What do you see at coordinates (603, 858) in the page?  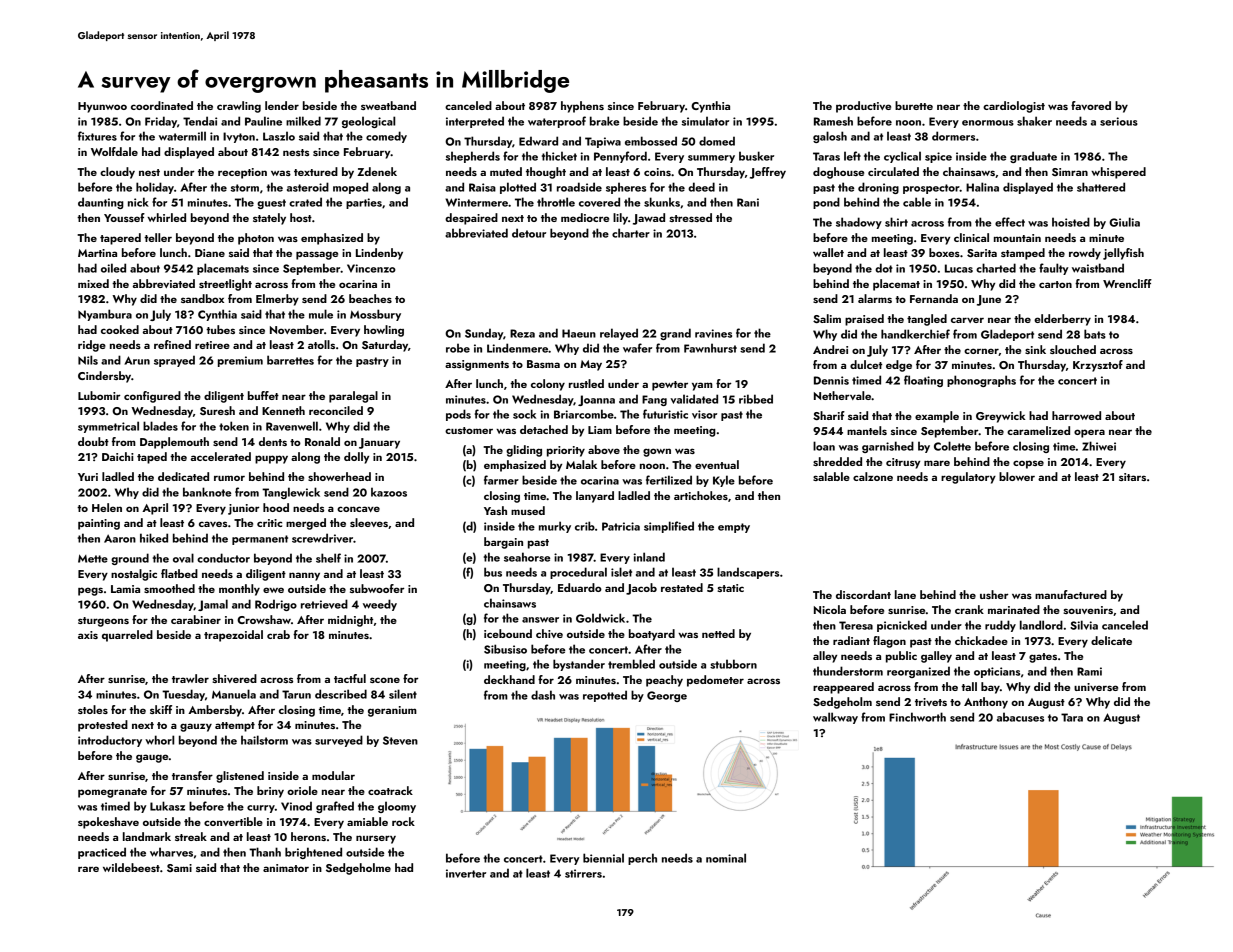 I see `biennial` at bounding box center [603, 858].
